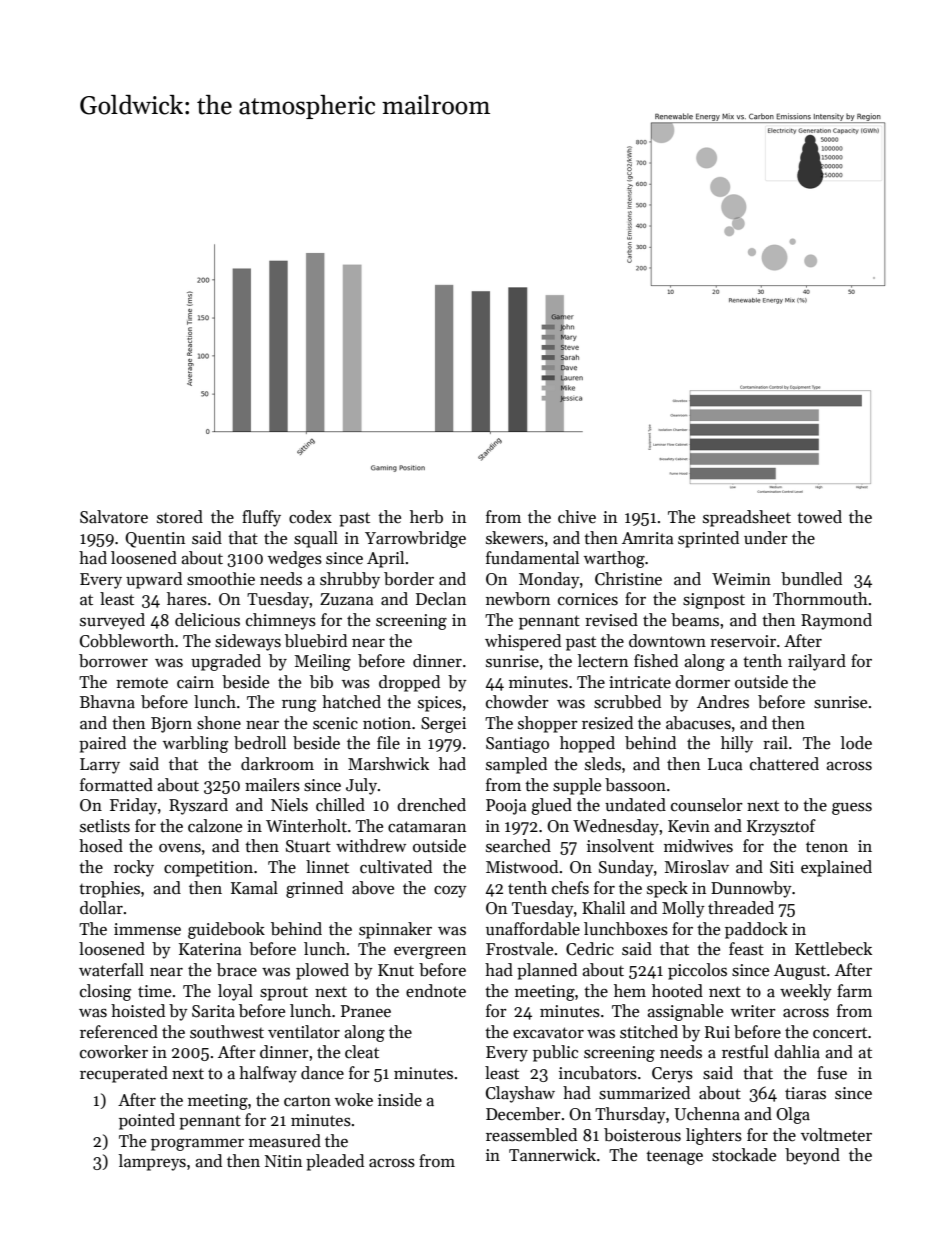  What do you see at coordinates (335, 1162) in the image?
I see `pleaded` at bounding box center [335, 1162].
